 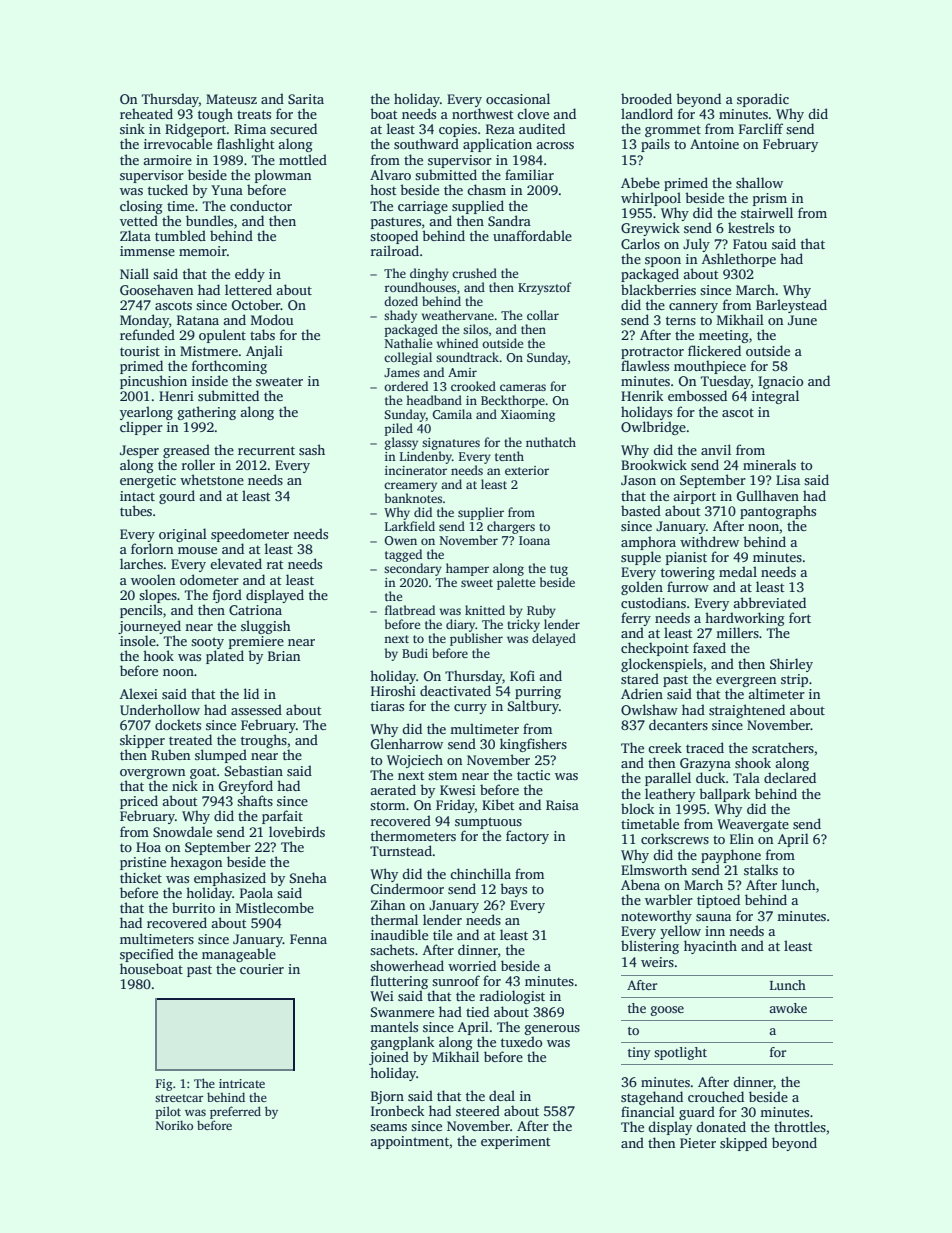 What do you see at coordinates (388, 1127) in the image?
I see `seams` at bounding box center [388, 1127].
